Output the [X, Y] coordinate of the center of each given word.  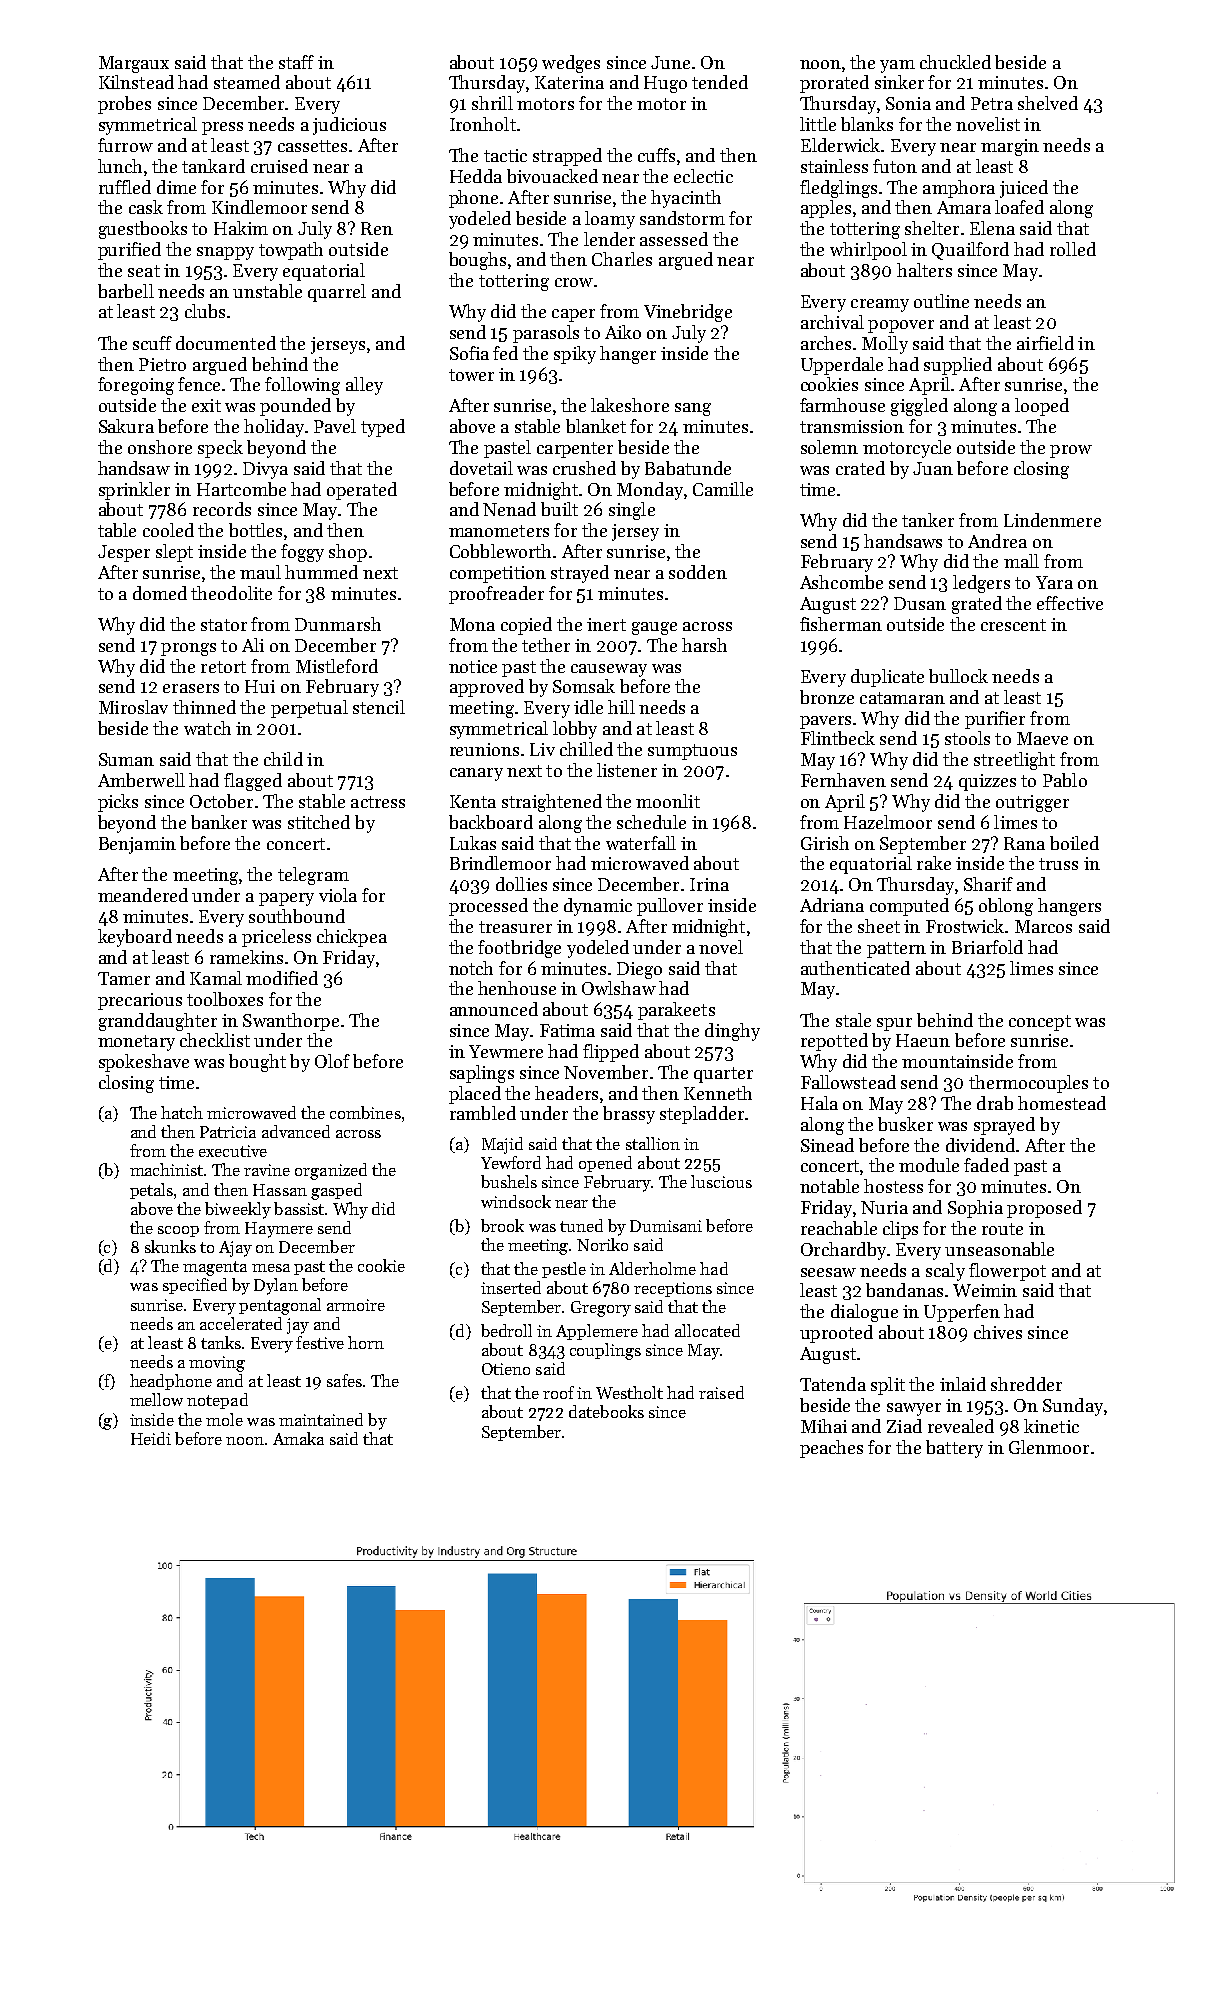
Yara [1054, 582]
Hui [260, 686]
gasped [336, 1191]
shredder [1026, 1384]
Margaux [134, 64]
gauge [654, 628]
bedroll [506, 1330]
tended [720, 82]
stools [967, 738]
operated [362, 491]
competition [498, 574]
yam [897, 66]
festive [320, 1342]
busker [905, 1124]
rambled [483, 1113]
